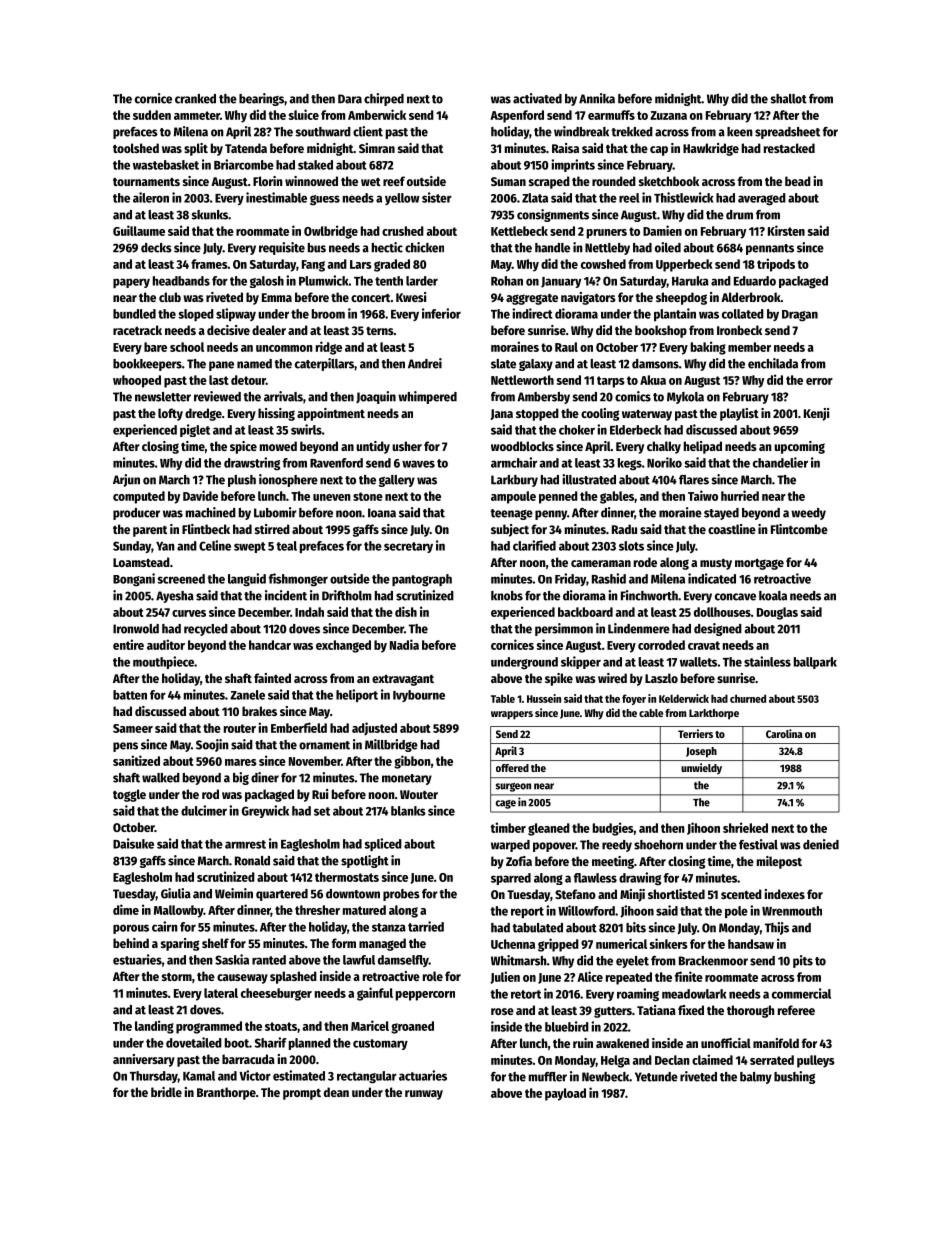  I want to click on Amberwick, so click(377, 114).
